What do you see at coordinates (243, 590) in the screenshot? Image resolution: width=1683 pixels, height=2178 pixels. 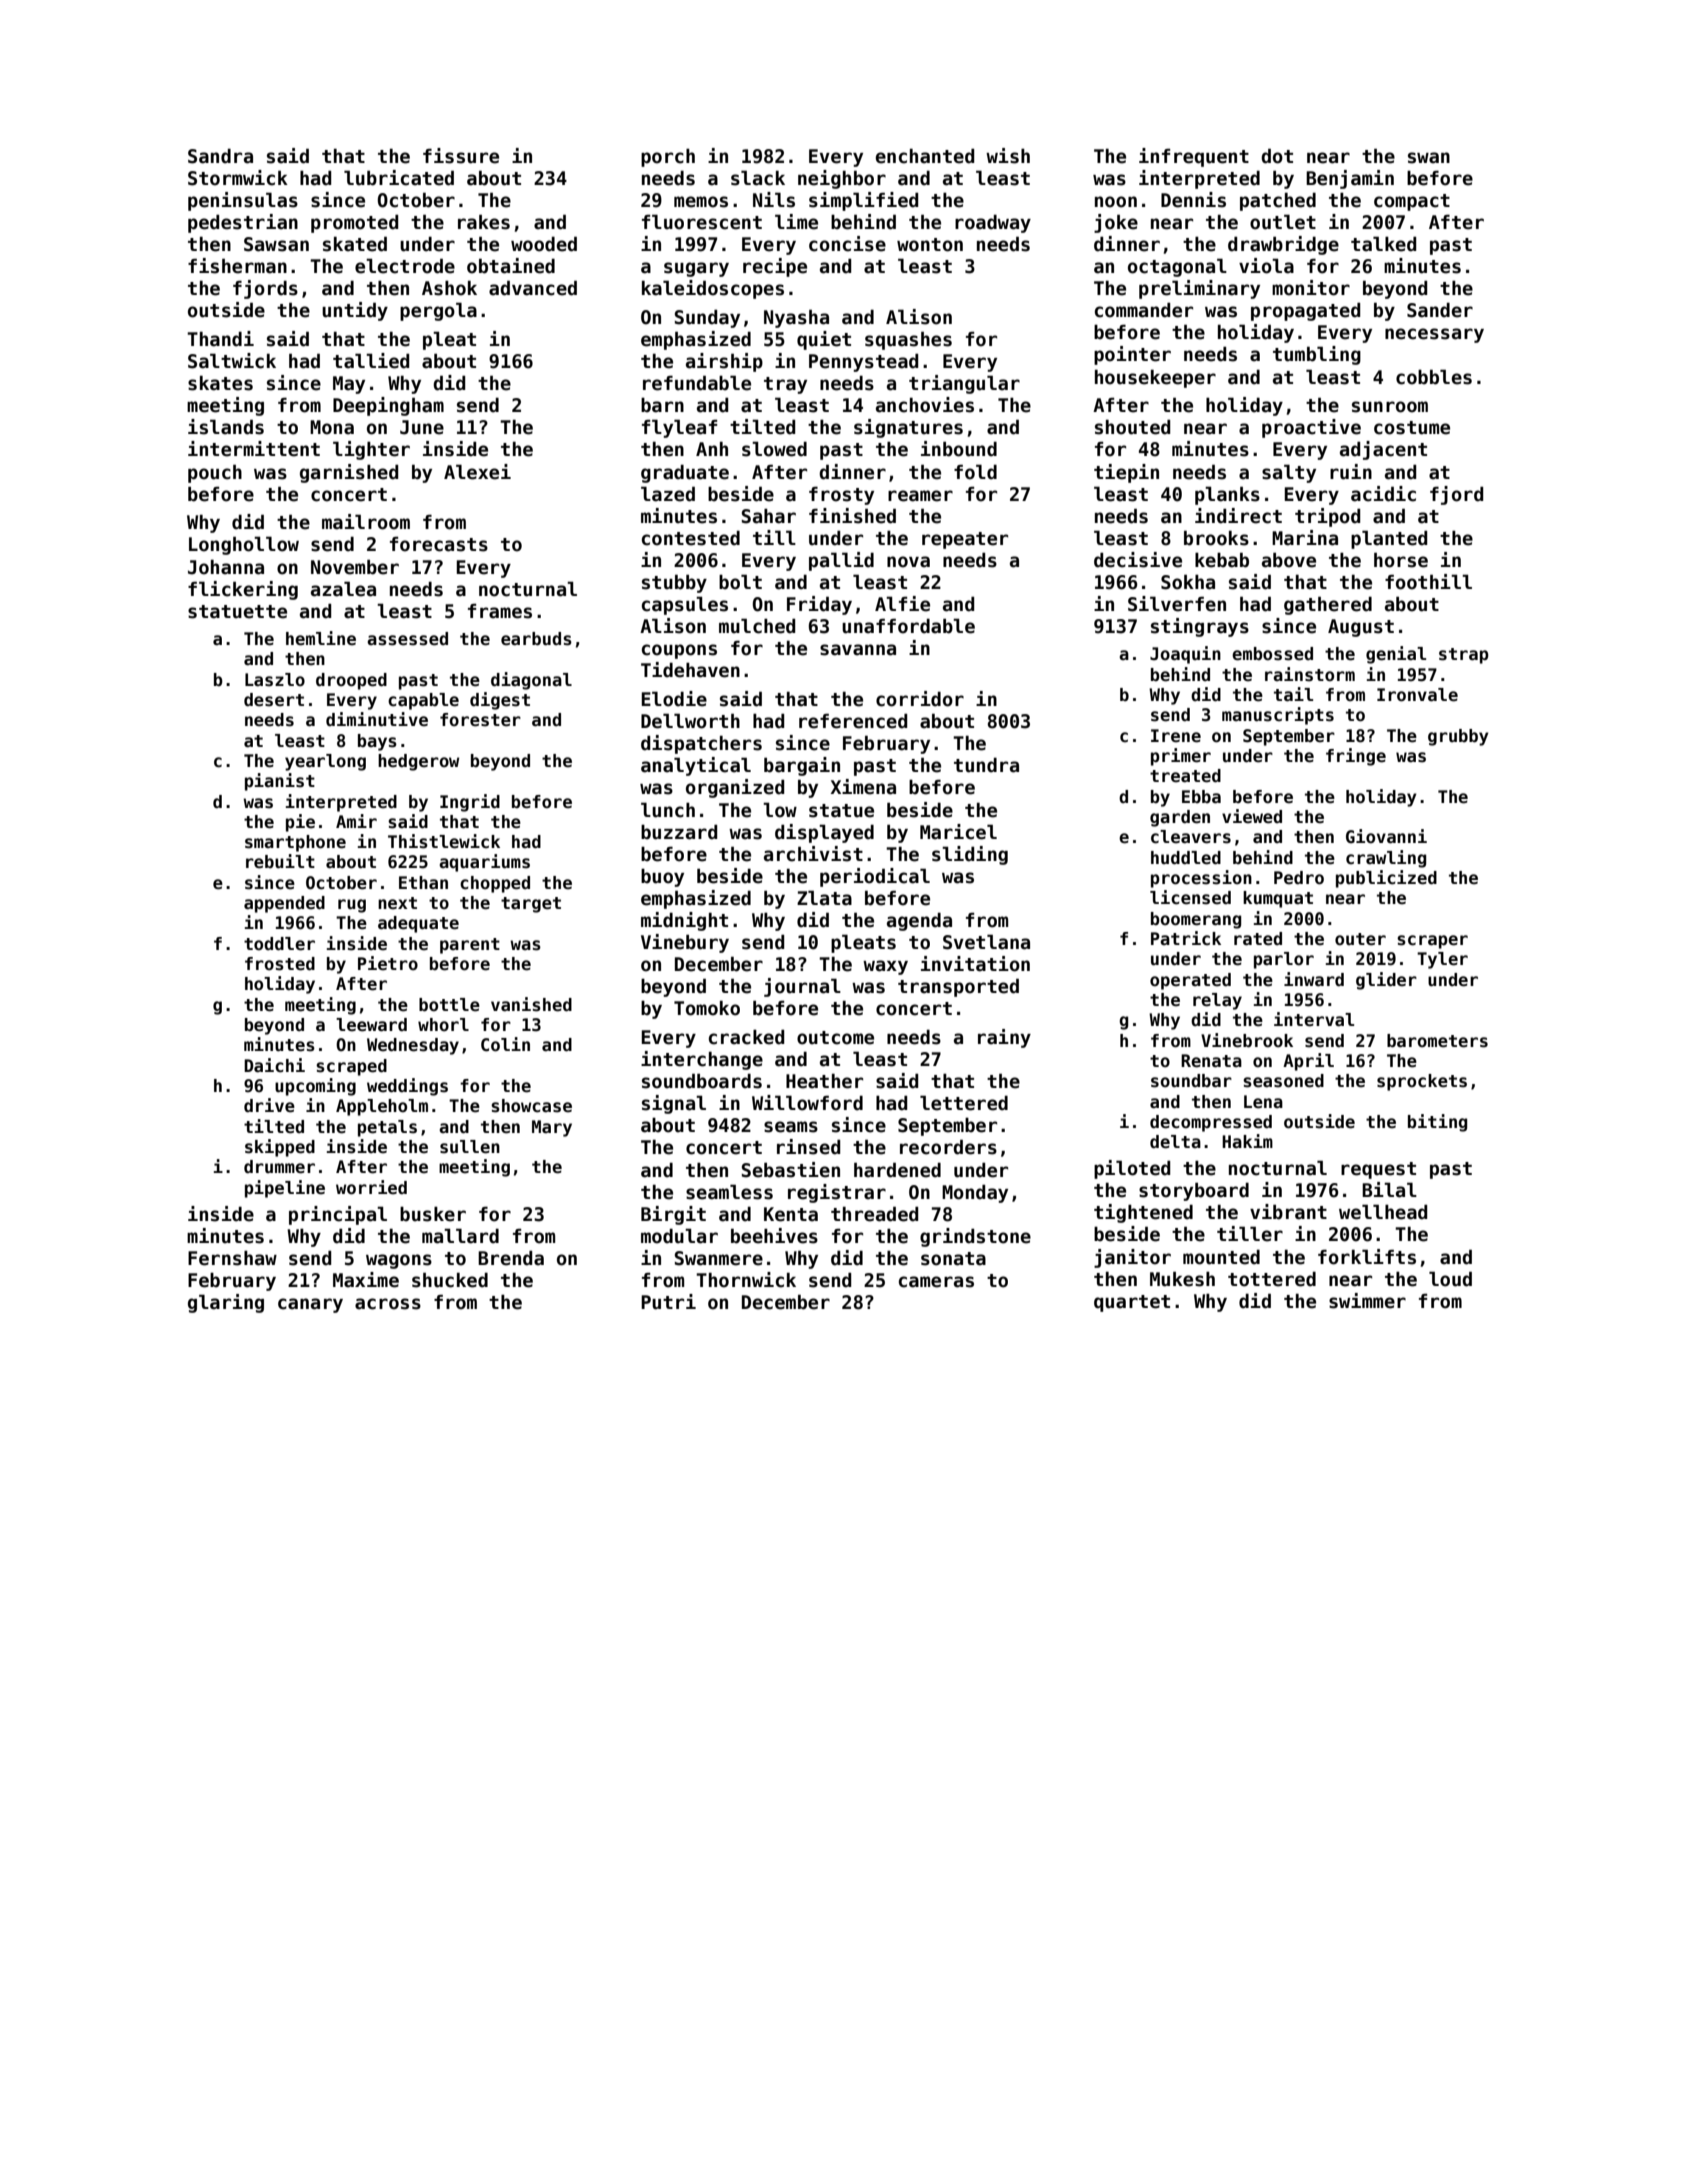 I see `flickering` at bounding box center [243, 590].
